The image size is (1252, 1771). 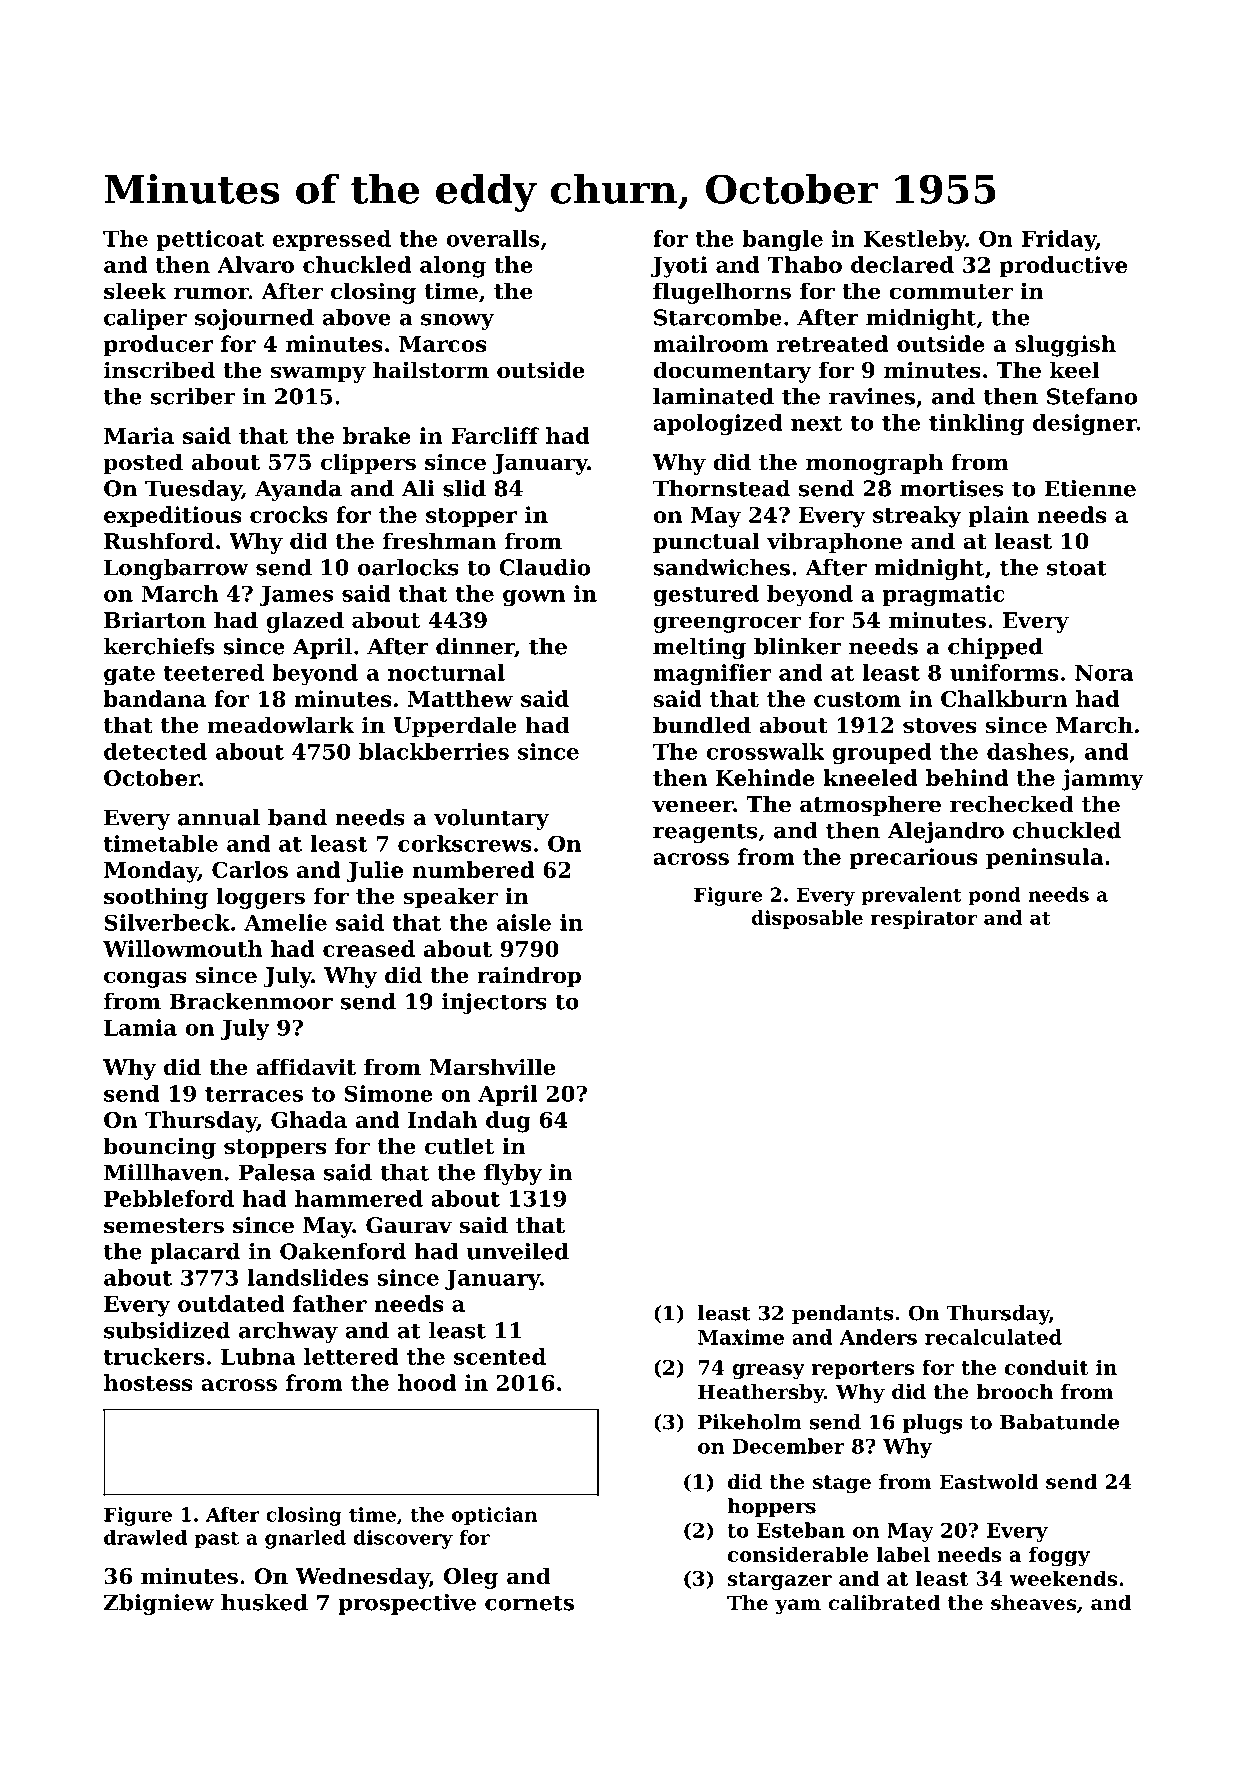 I want to click on Babatunde, so click(x=1059, y=1422).
